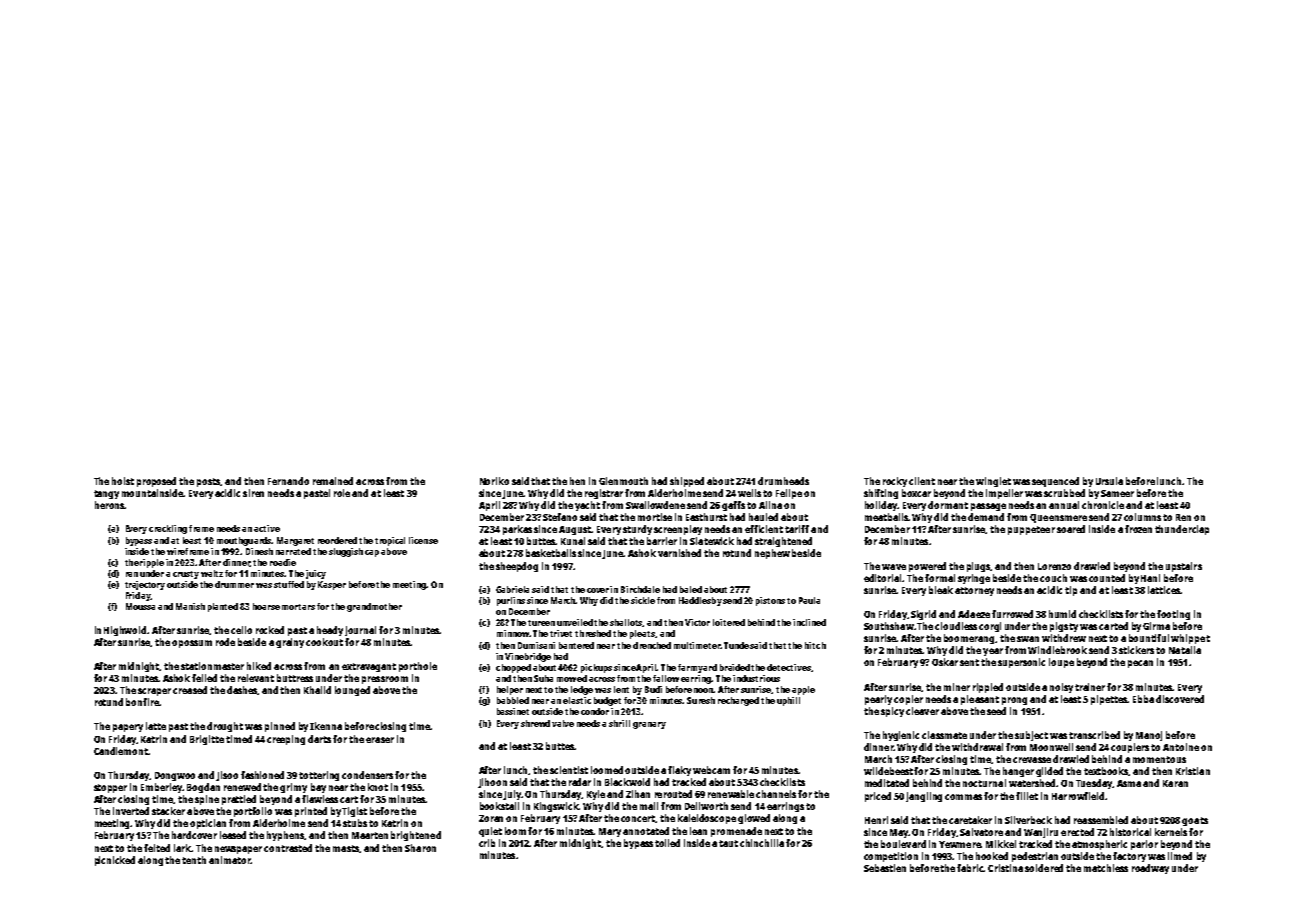 This page has height=924, width=1308. Describe the element at coordinates (494, 481) in the page. I see `Noriko` at that location.
